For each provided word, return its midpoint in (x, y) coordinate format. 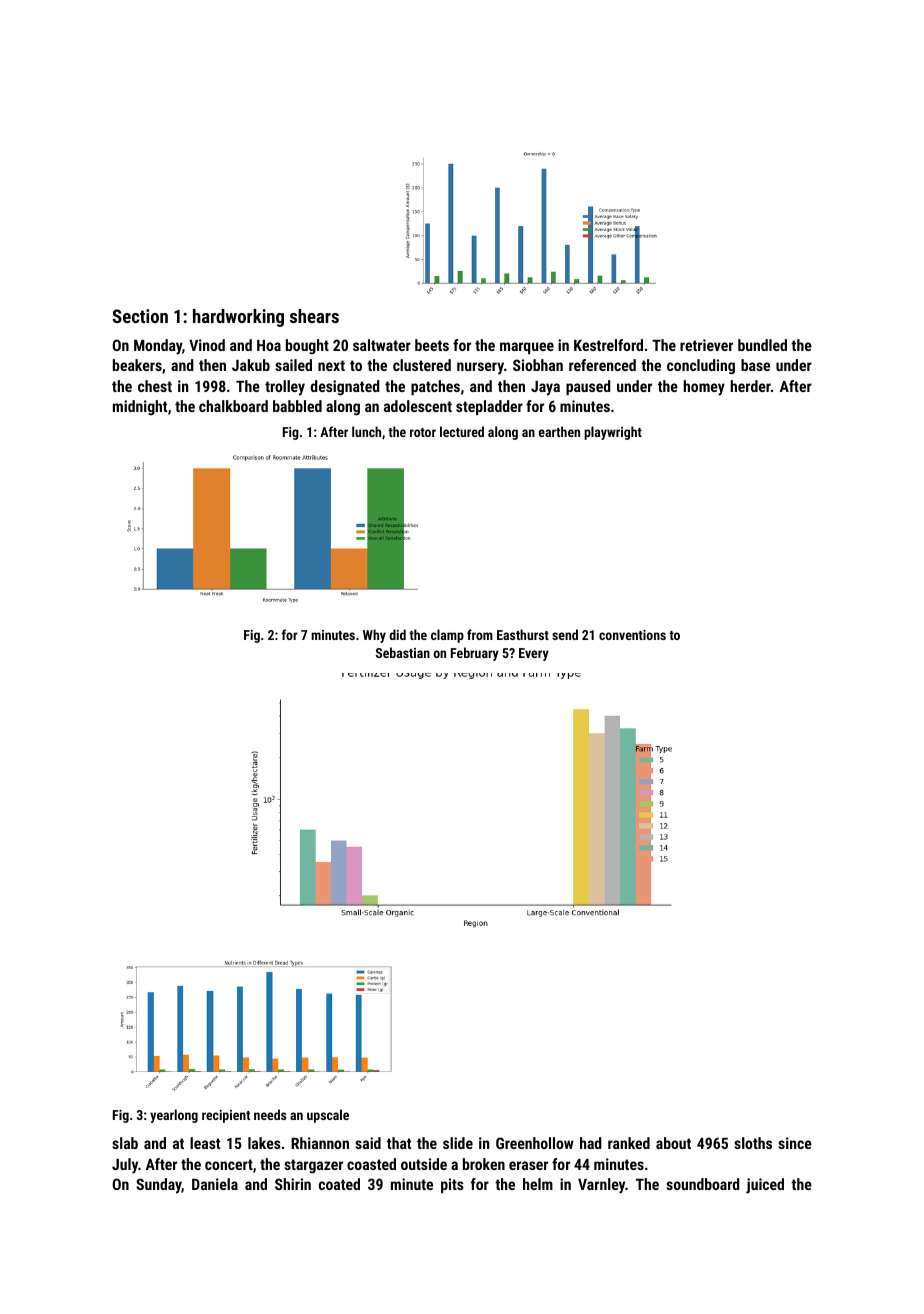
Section (140, 316)
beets (432, 345)
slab (125, 1143)
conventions (632, 635)
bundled (762, 345)
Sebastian (403, 652)
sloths (753, 1143)
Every (534, 654)
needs (270, 1114)
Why (374, 636)
